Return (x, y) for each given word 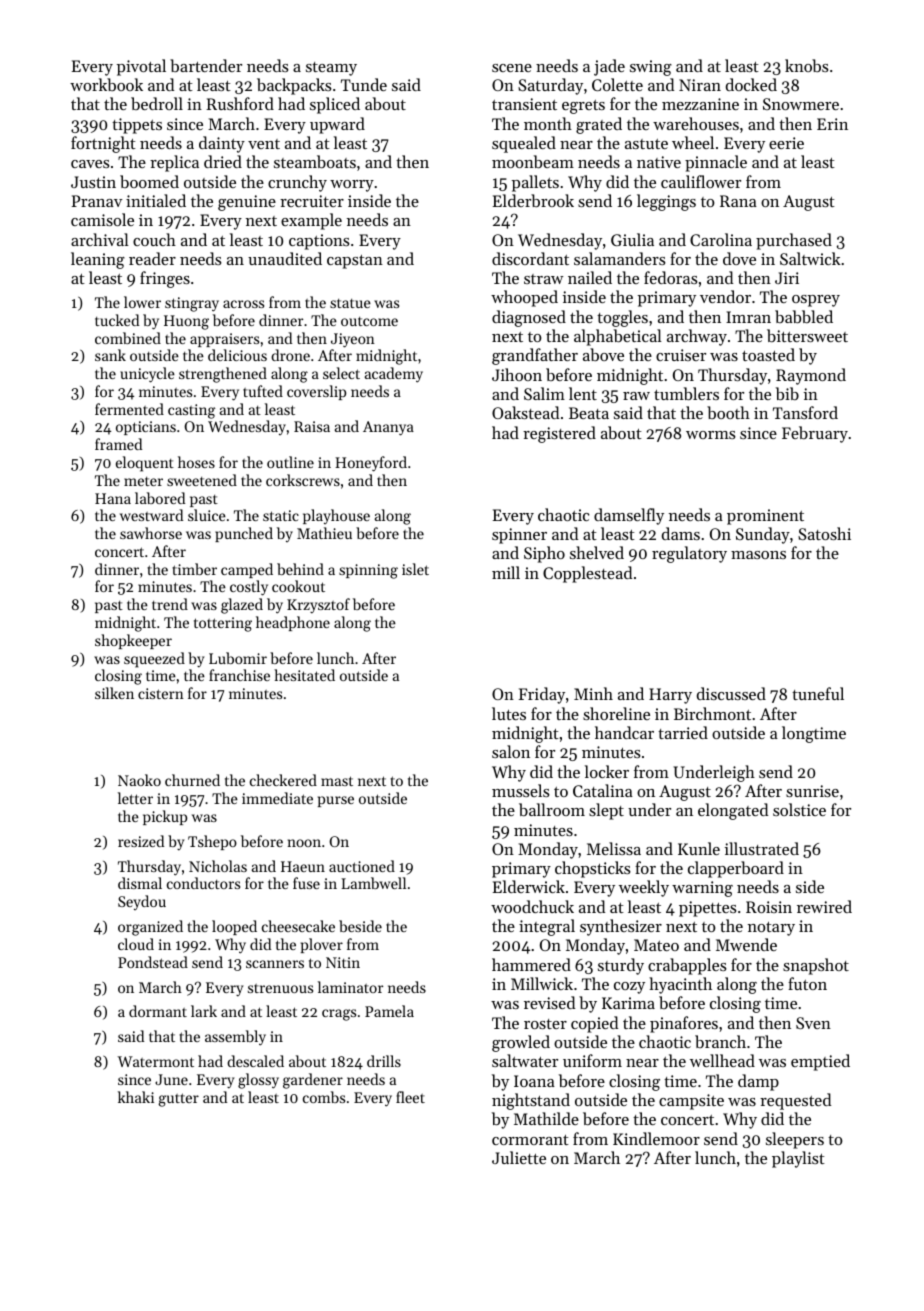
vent (264, 144)
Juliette (519, 1157)
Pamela (389, 1011)
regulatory (689, 554)
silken (114, 693)
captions (319, 242)
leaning (98, 260)
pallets (535, 183)
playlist (798, 1159)
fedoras (671, 277)
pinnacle (716, 163)
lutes (509, 713)
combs (324, 1097)
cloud (136, 944)
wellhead (722, 1060)
